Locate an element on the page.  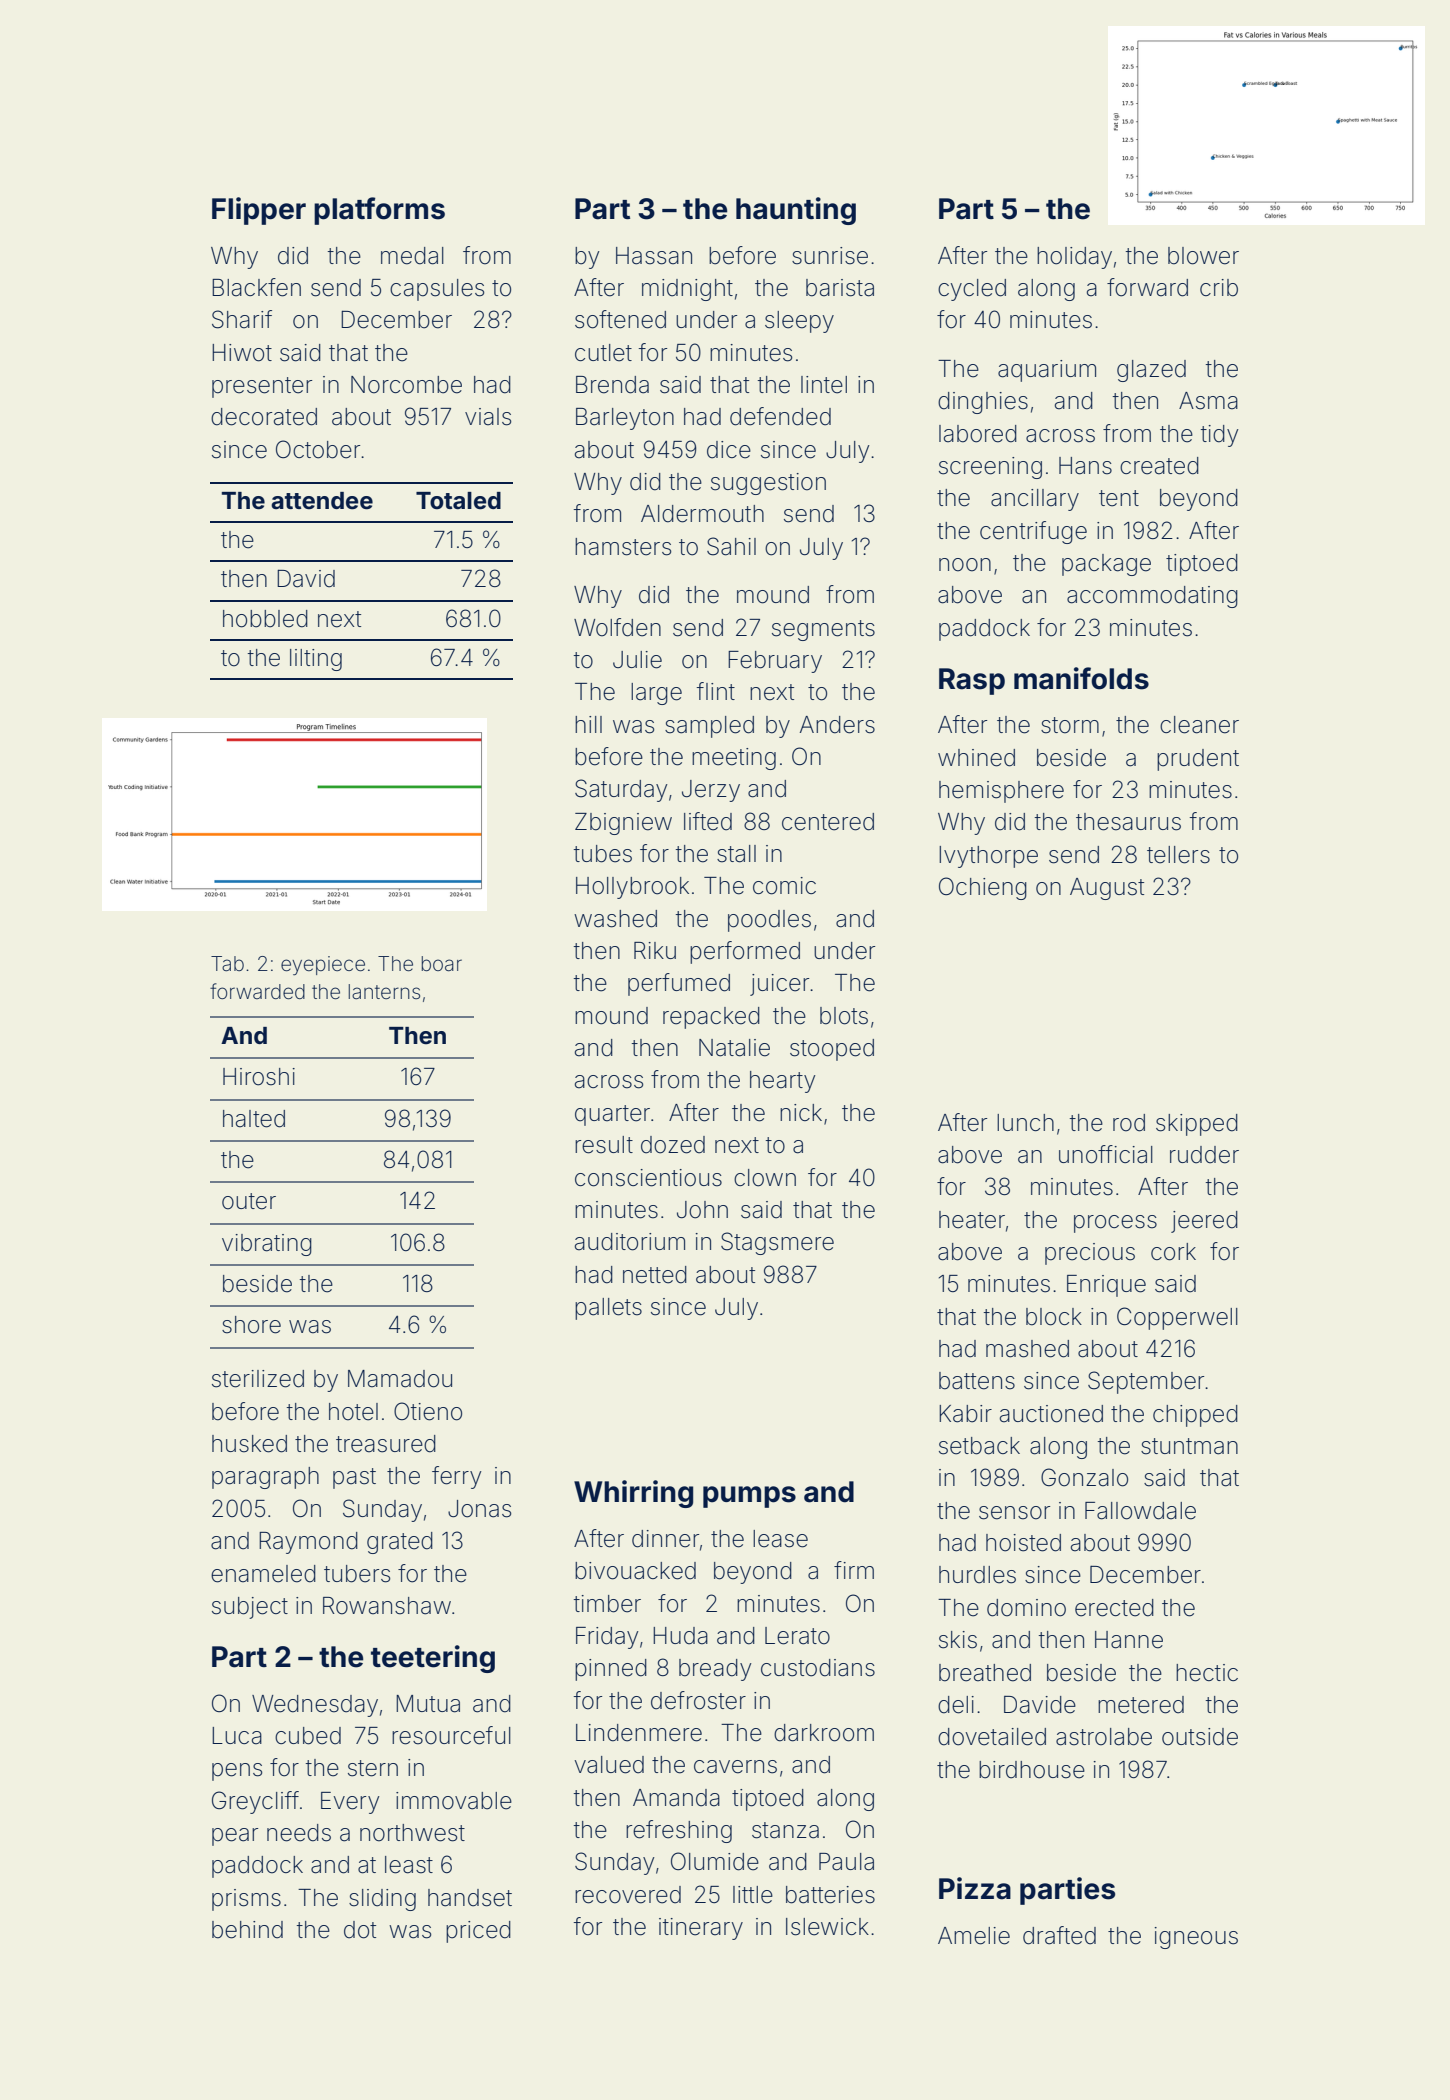
eyepiece is located at coordinates (323, 966).
